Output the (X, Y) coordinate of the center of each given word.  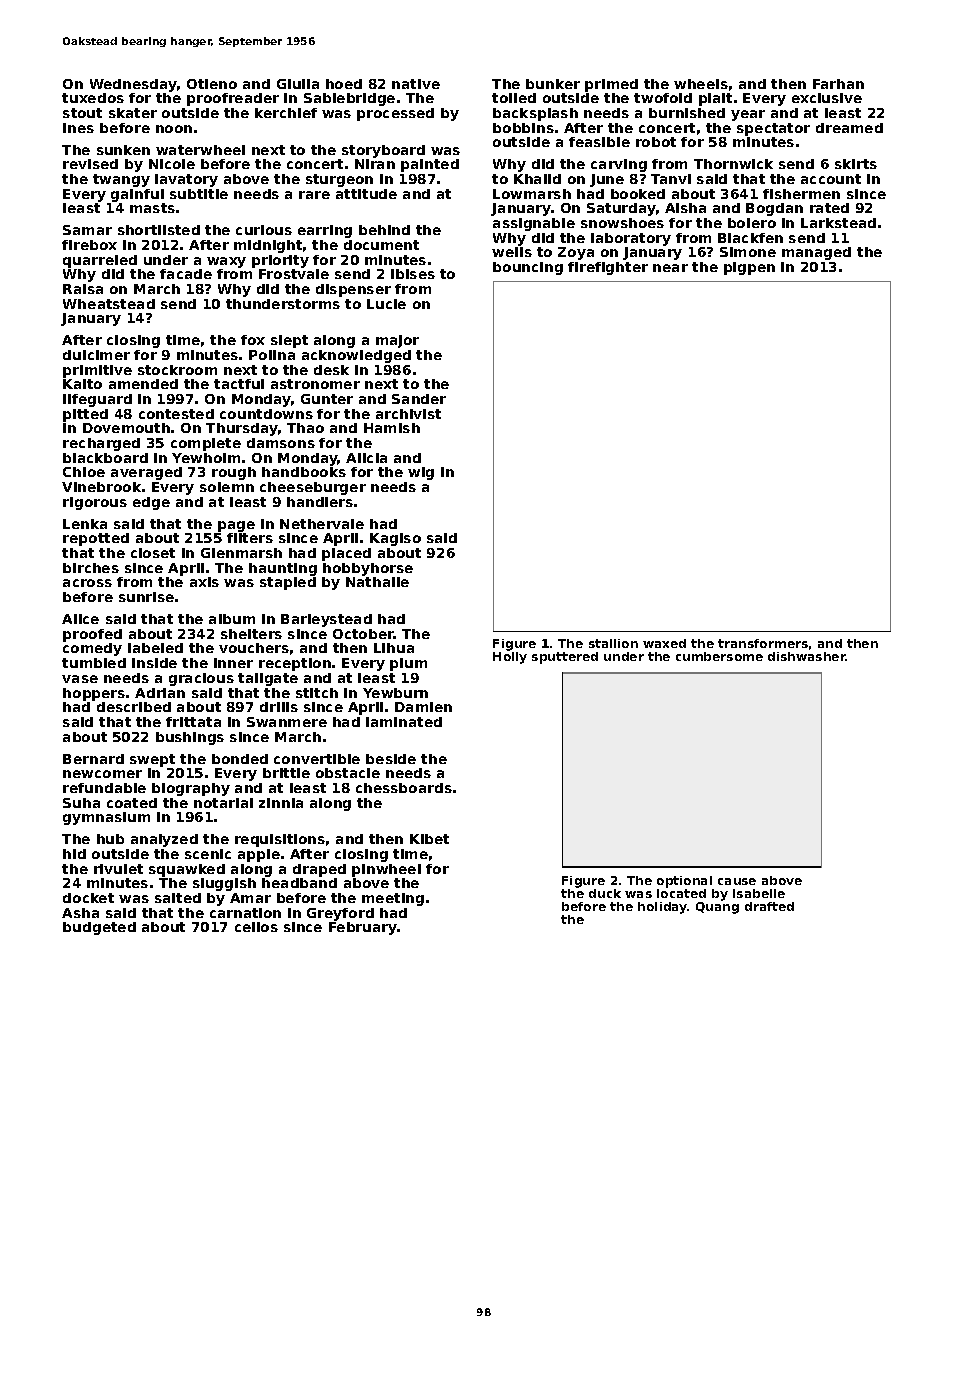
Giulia (298, 84)
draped (319, 870)
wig (421, 473)
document (381, 245)
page (236, 526)
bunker (553, 84)
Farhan (838, 84)
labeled (155, 648)
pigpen (749, 268)
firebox (89, 245)
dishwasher (807, 656)
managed (816, 253)
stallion (613, 643)
